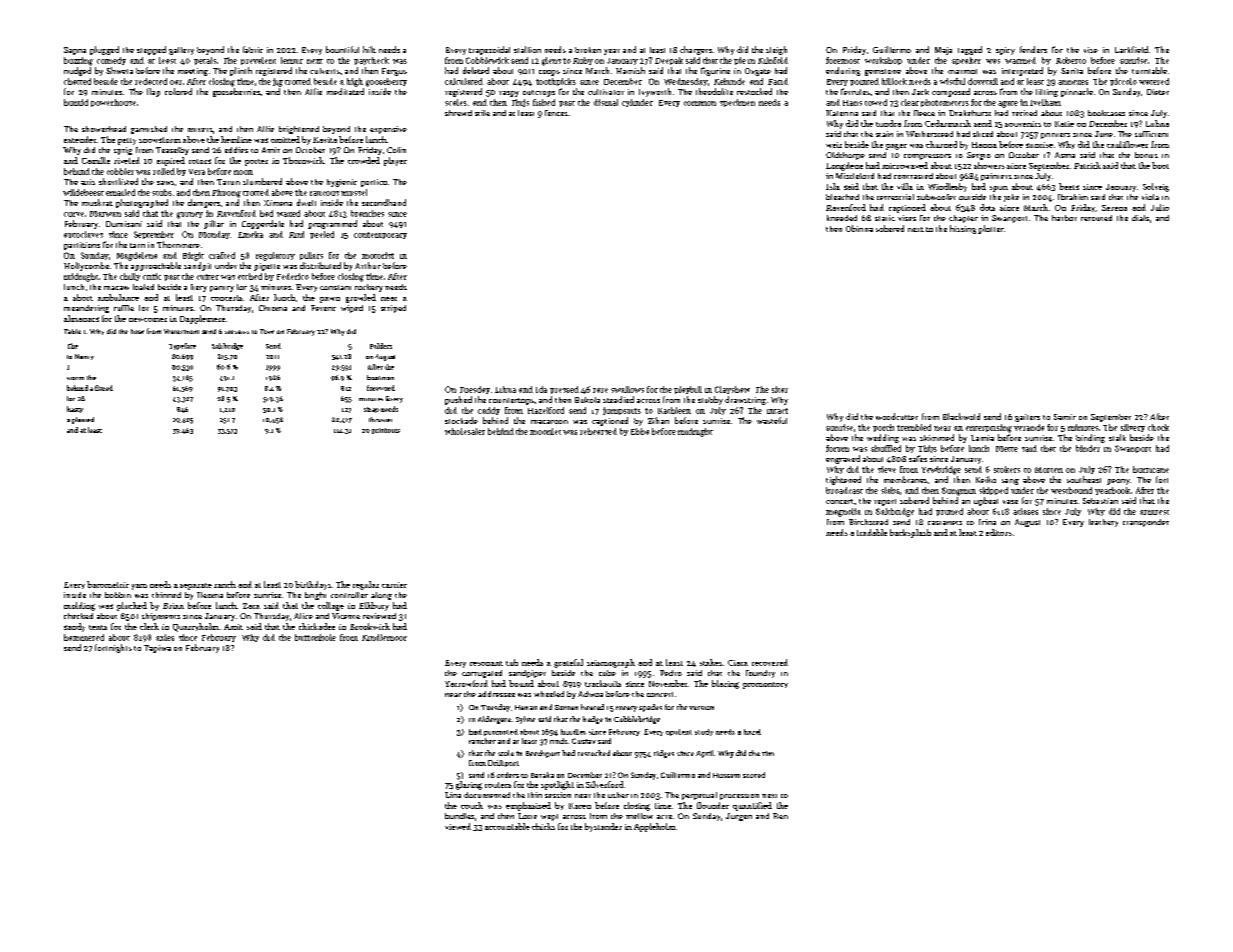  I want to click on promontory, so click(765, 685).
